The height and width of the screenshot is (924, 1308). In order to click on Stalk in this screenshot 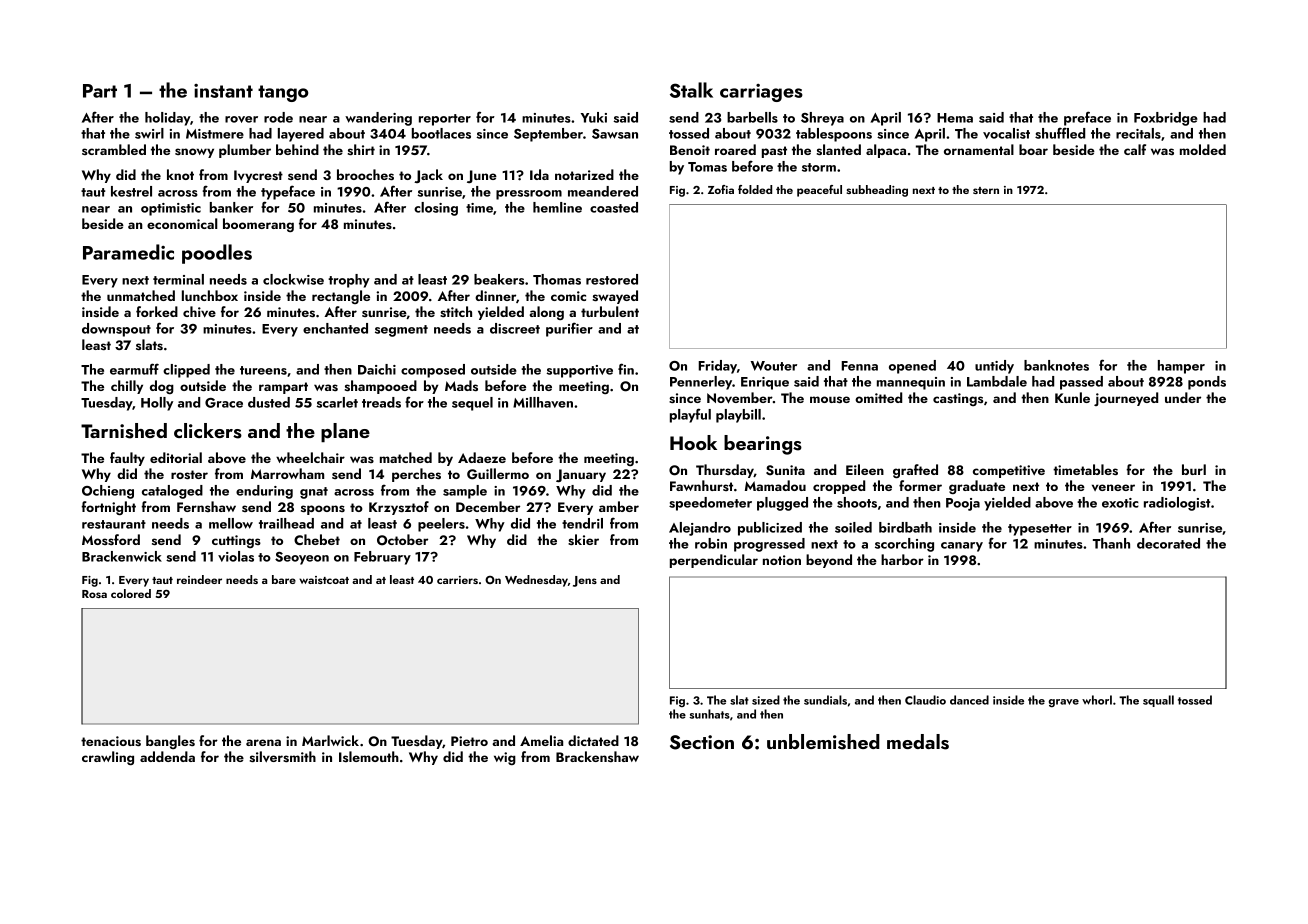, I will do `click(691, 90)`.
